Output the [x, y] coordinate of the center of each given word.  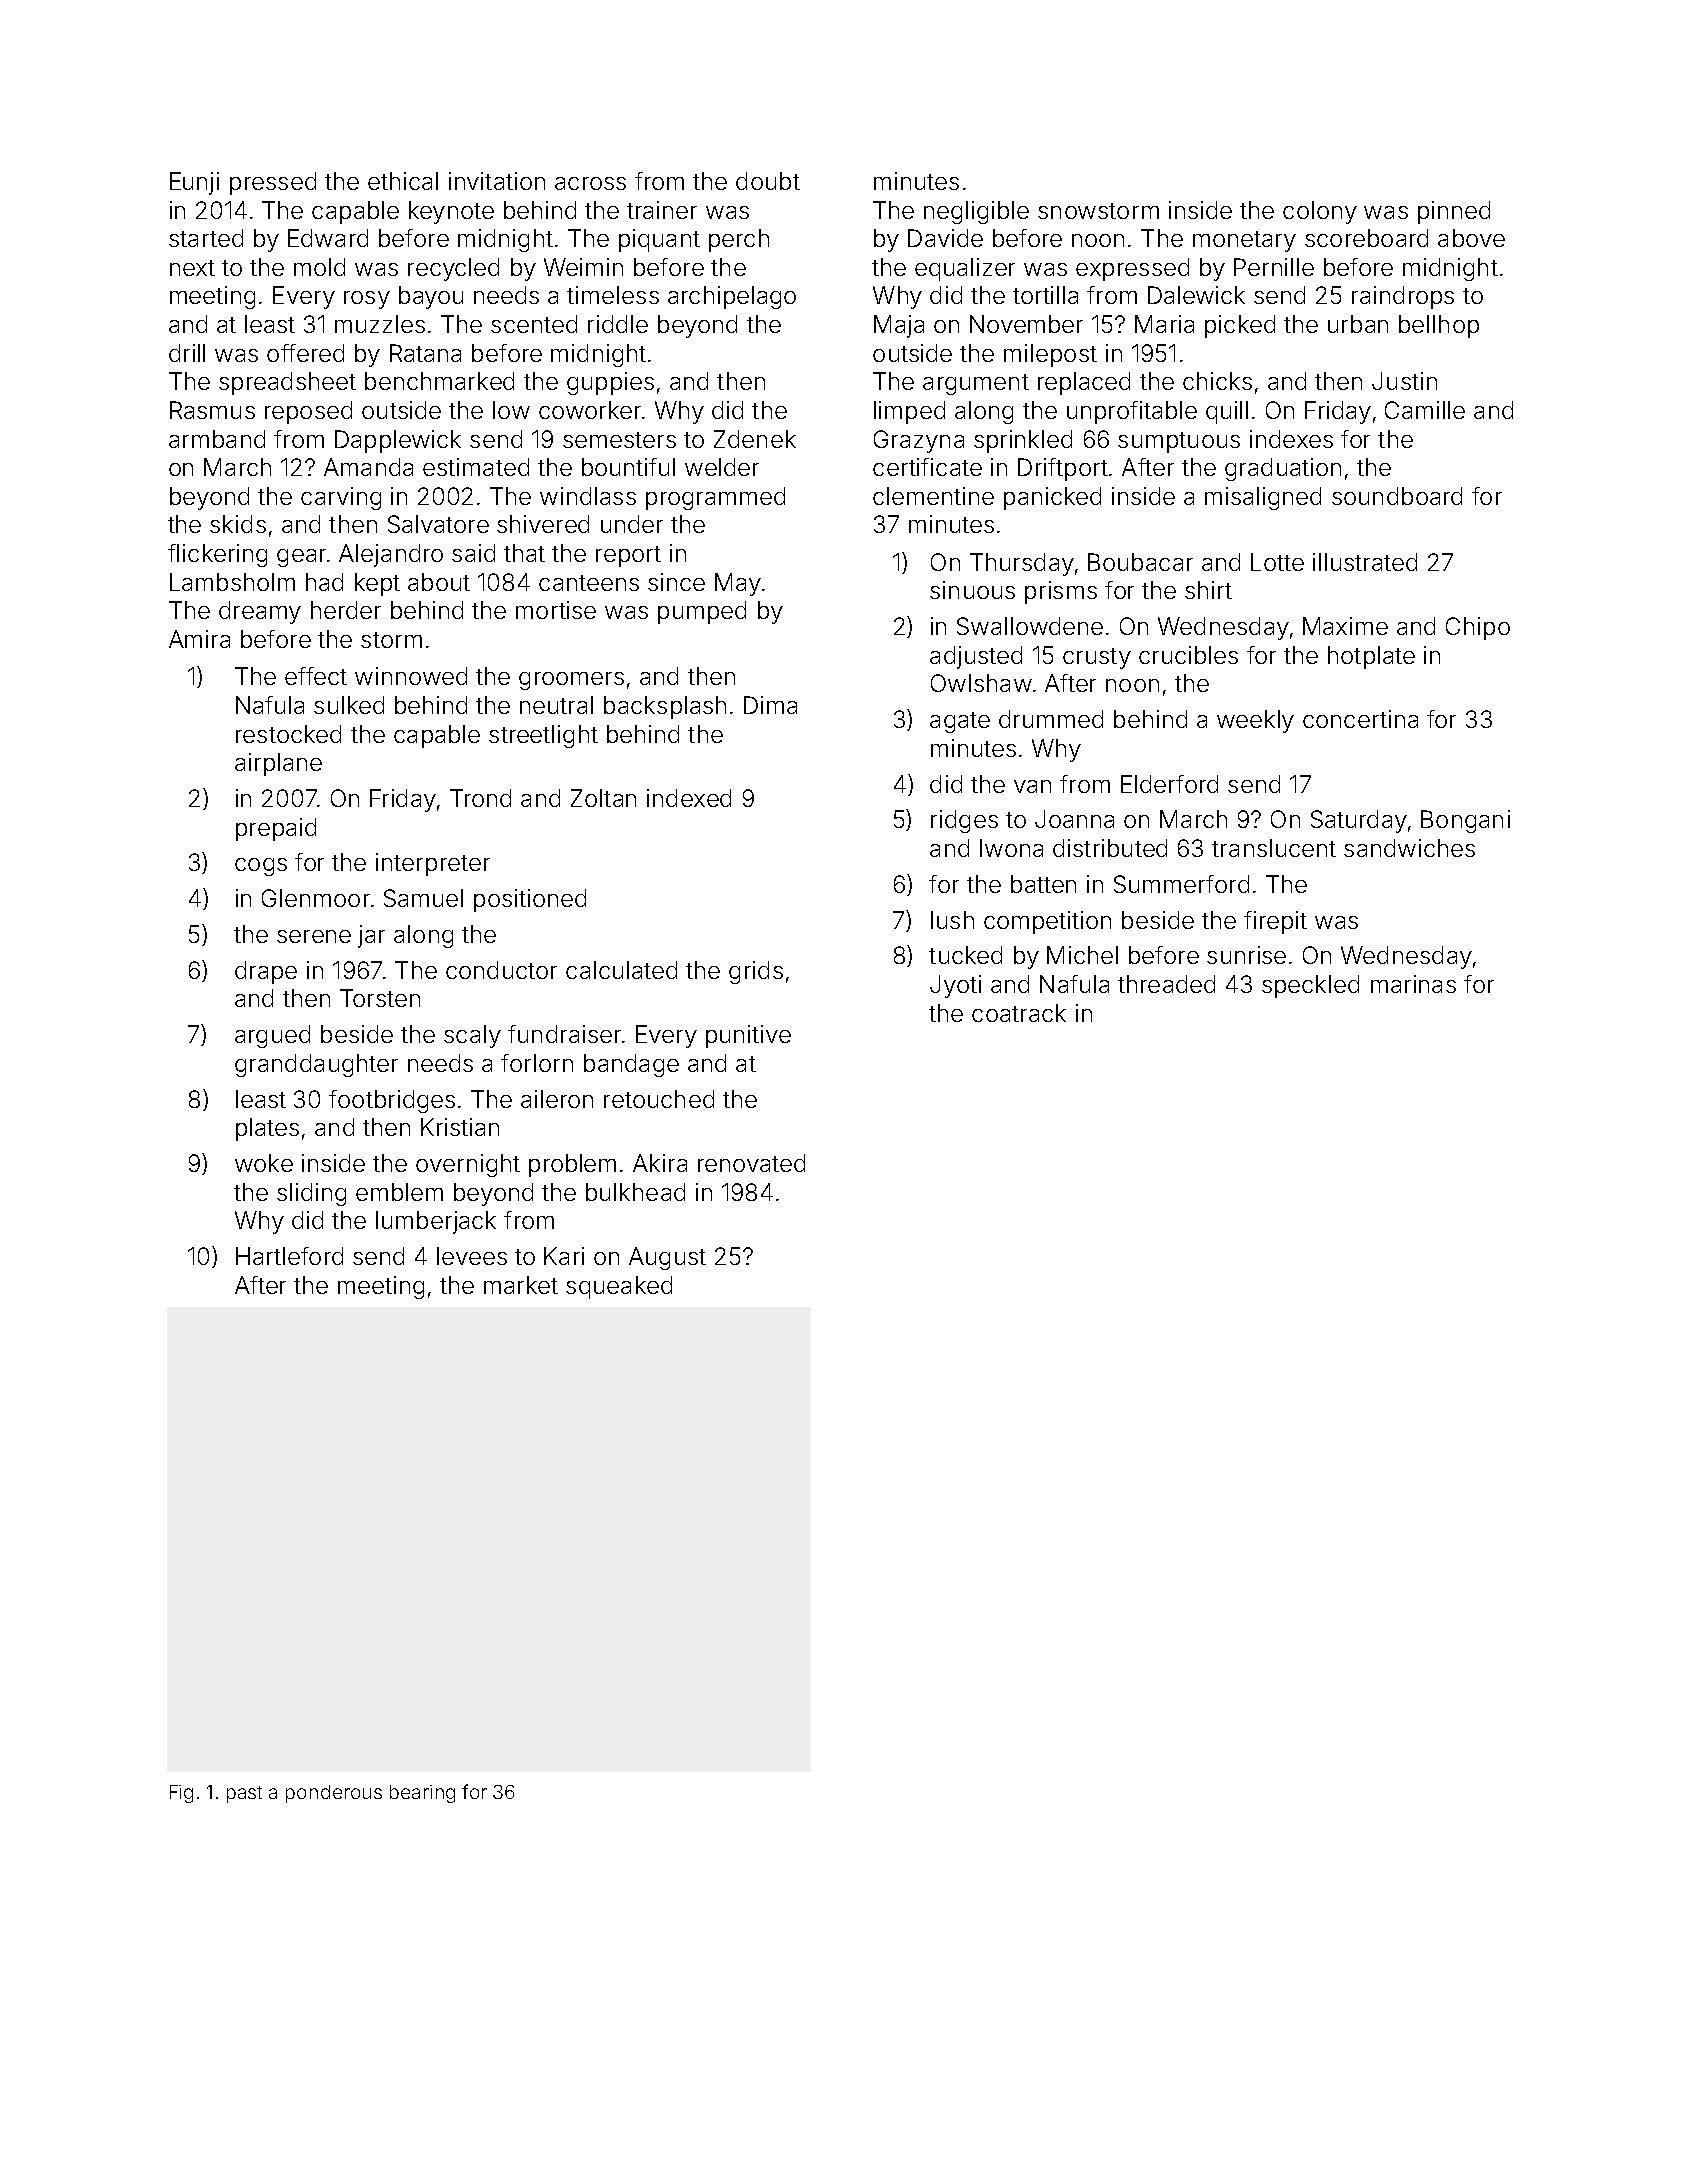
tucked [965, 955]
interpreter [433, 864]
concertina [1360, 719]
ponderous [334, 1794]
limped [909, 412]
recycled [453, 269]
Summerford [1181, 884]
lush [952, 920]
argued [272, 1036]
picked [1240, 326]
